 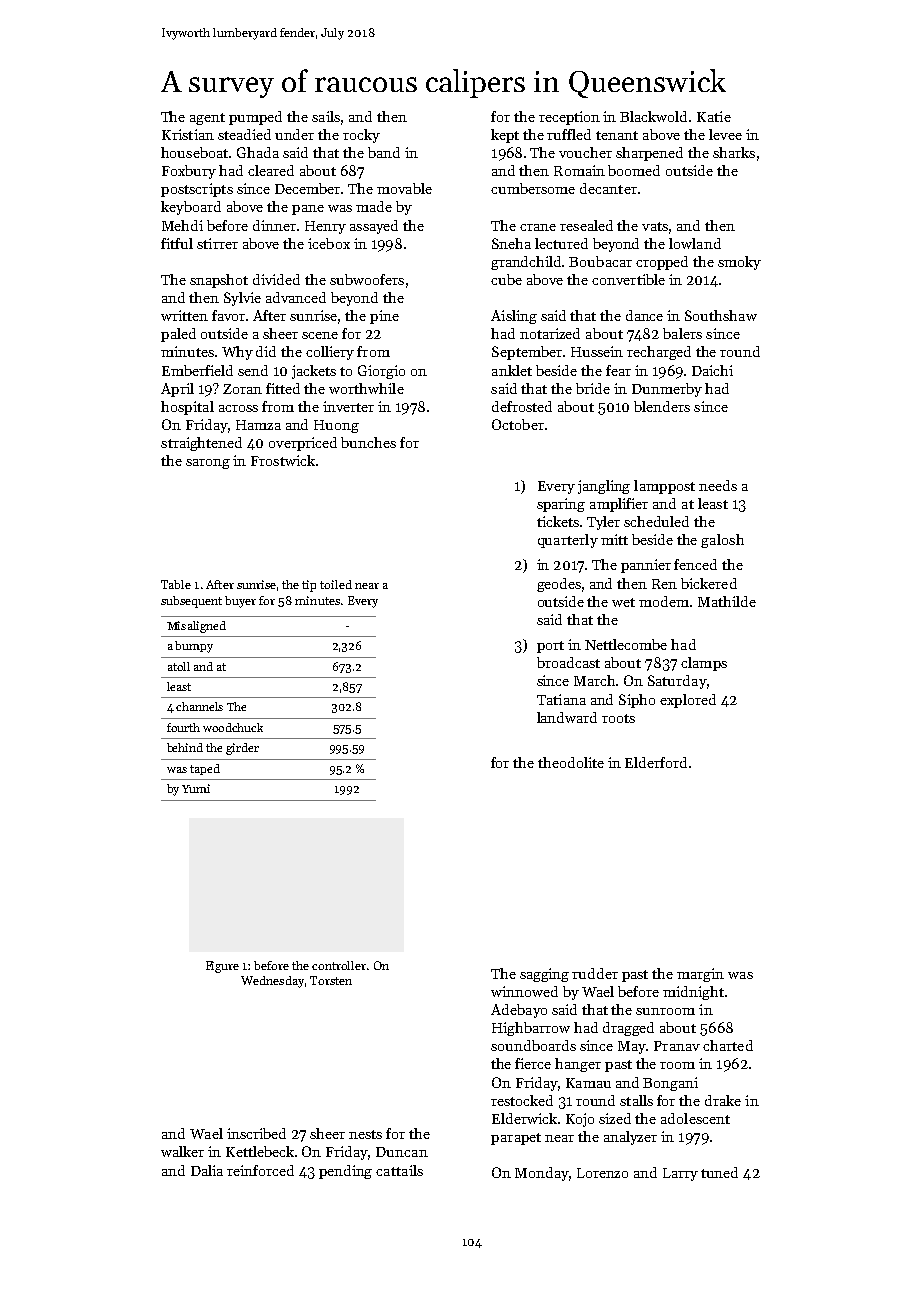 I want to click on blenders, so click(x=662, y=406).
